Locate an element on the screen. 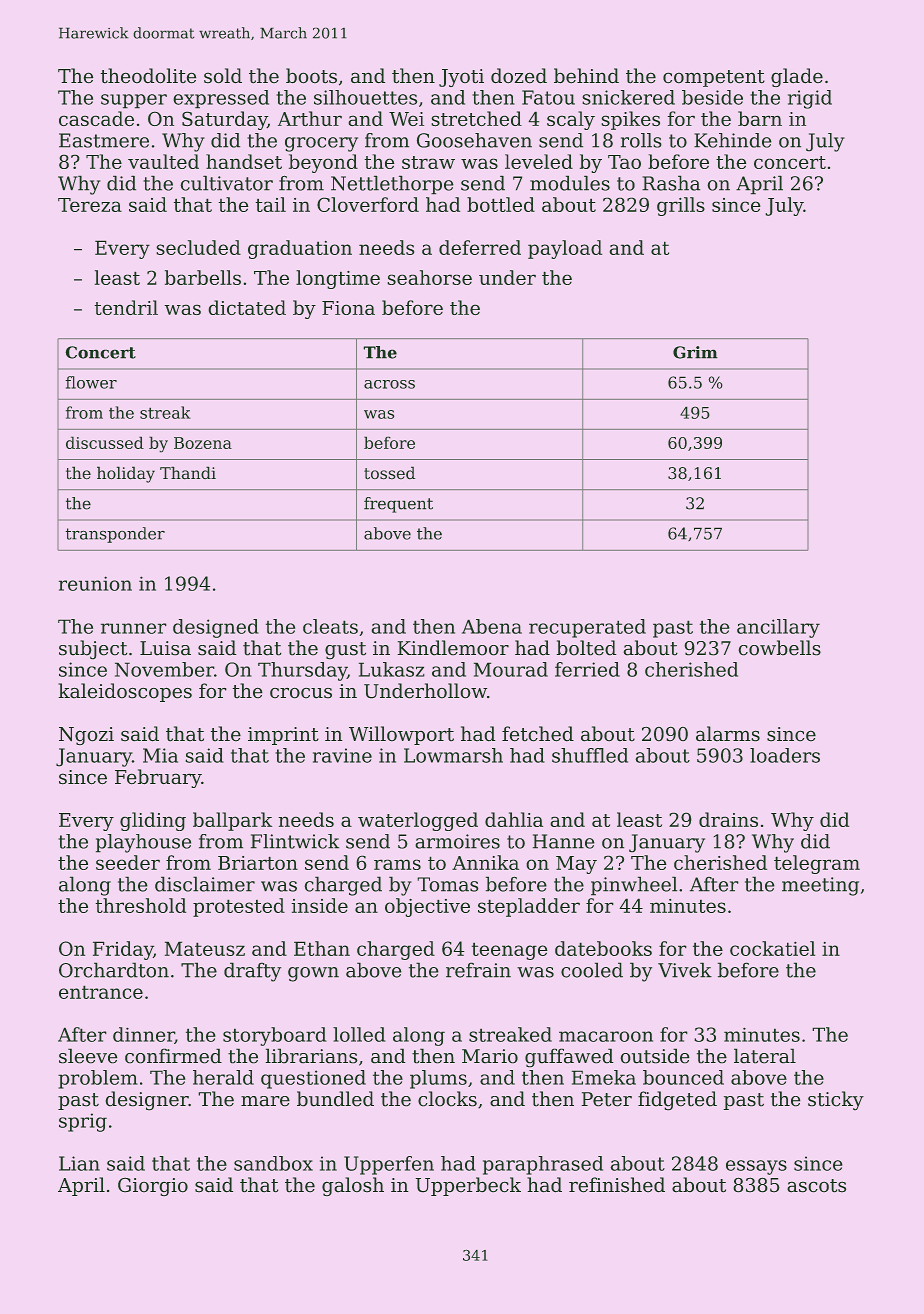 This screenshot has height=1314, width=924. discussed is located at coordinates (105, 442).
